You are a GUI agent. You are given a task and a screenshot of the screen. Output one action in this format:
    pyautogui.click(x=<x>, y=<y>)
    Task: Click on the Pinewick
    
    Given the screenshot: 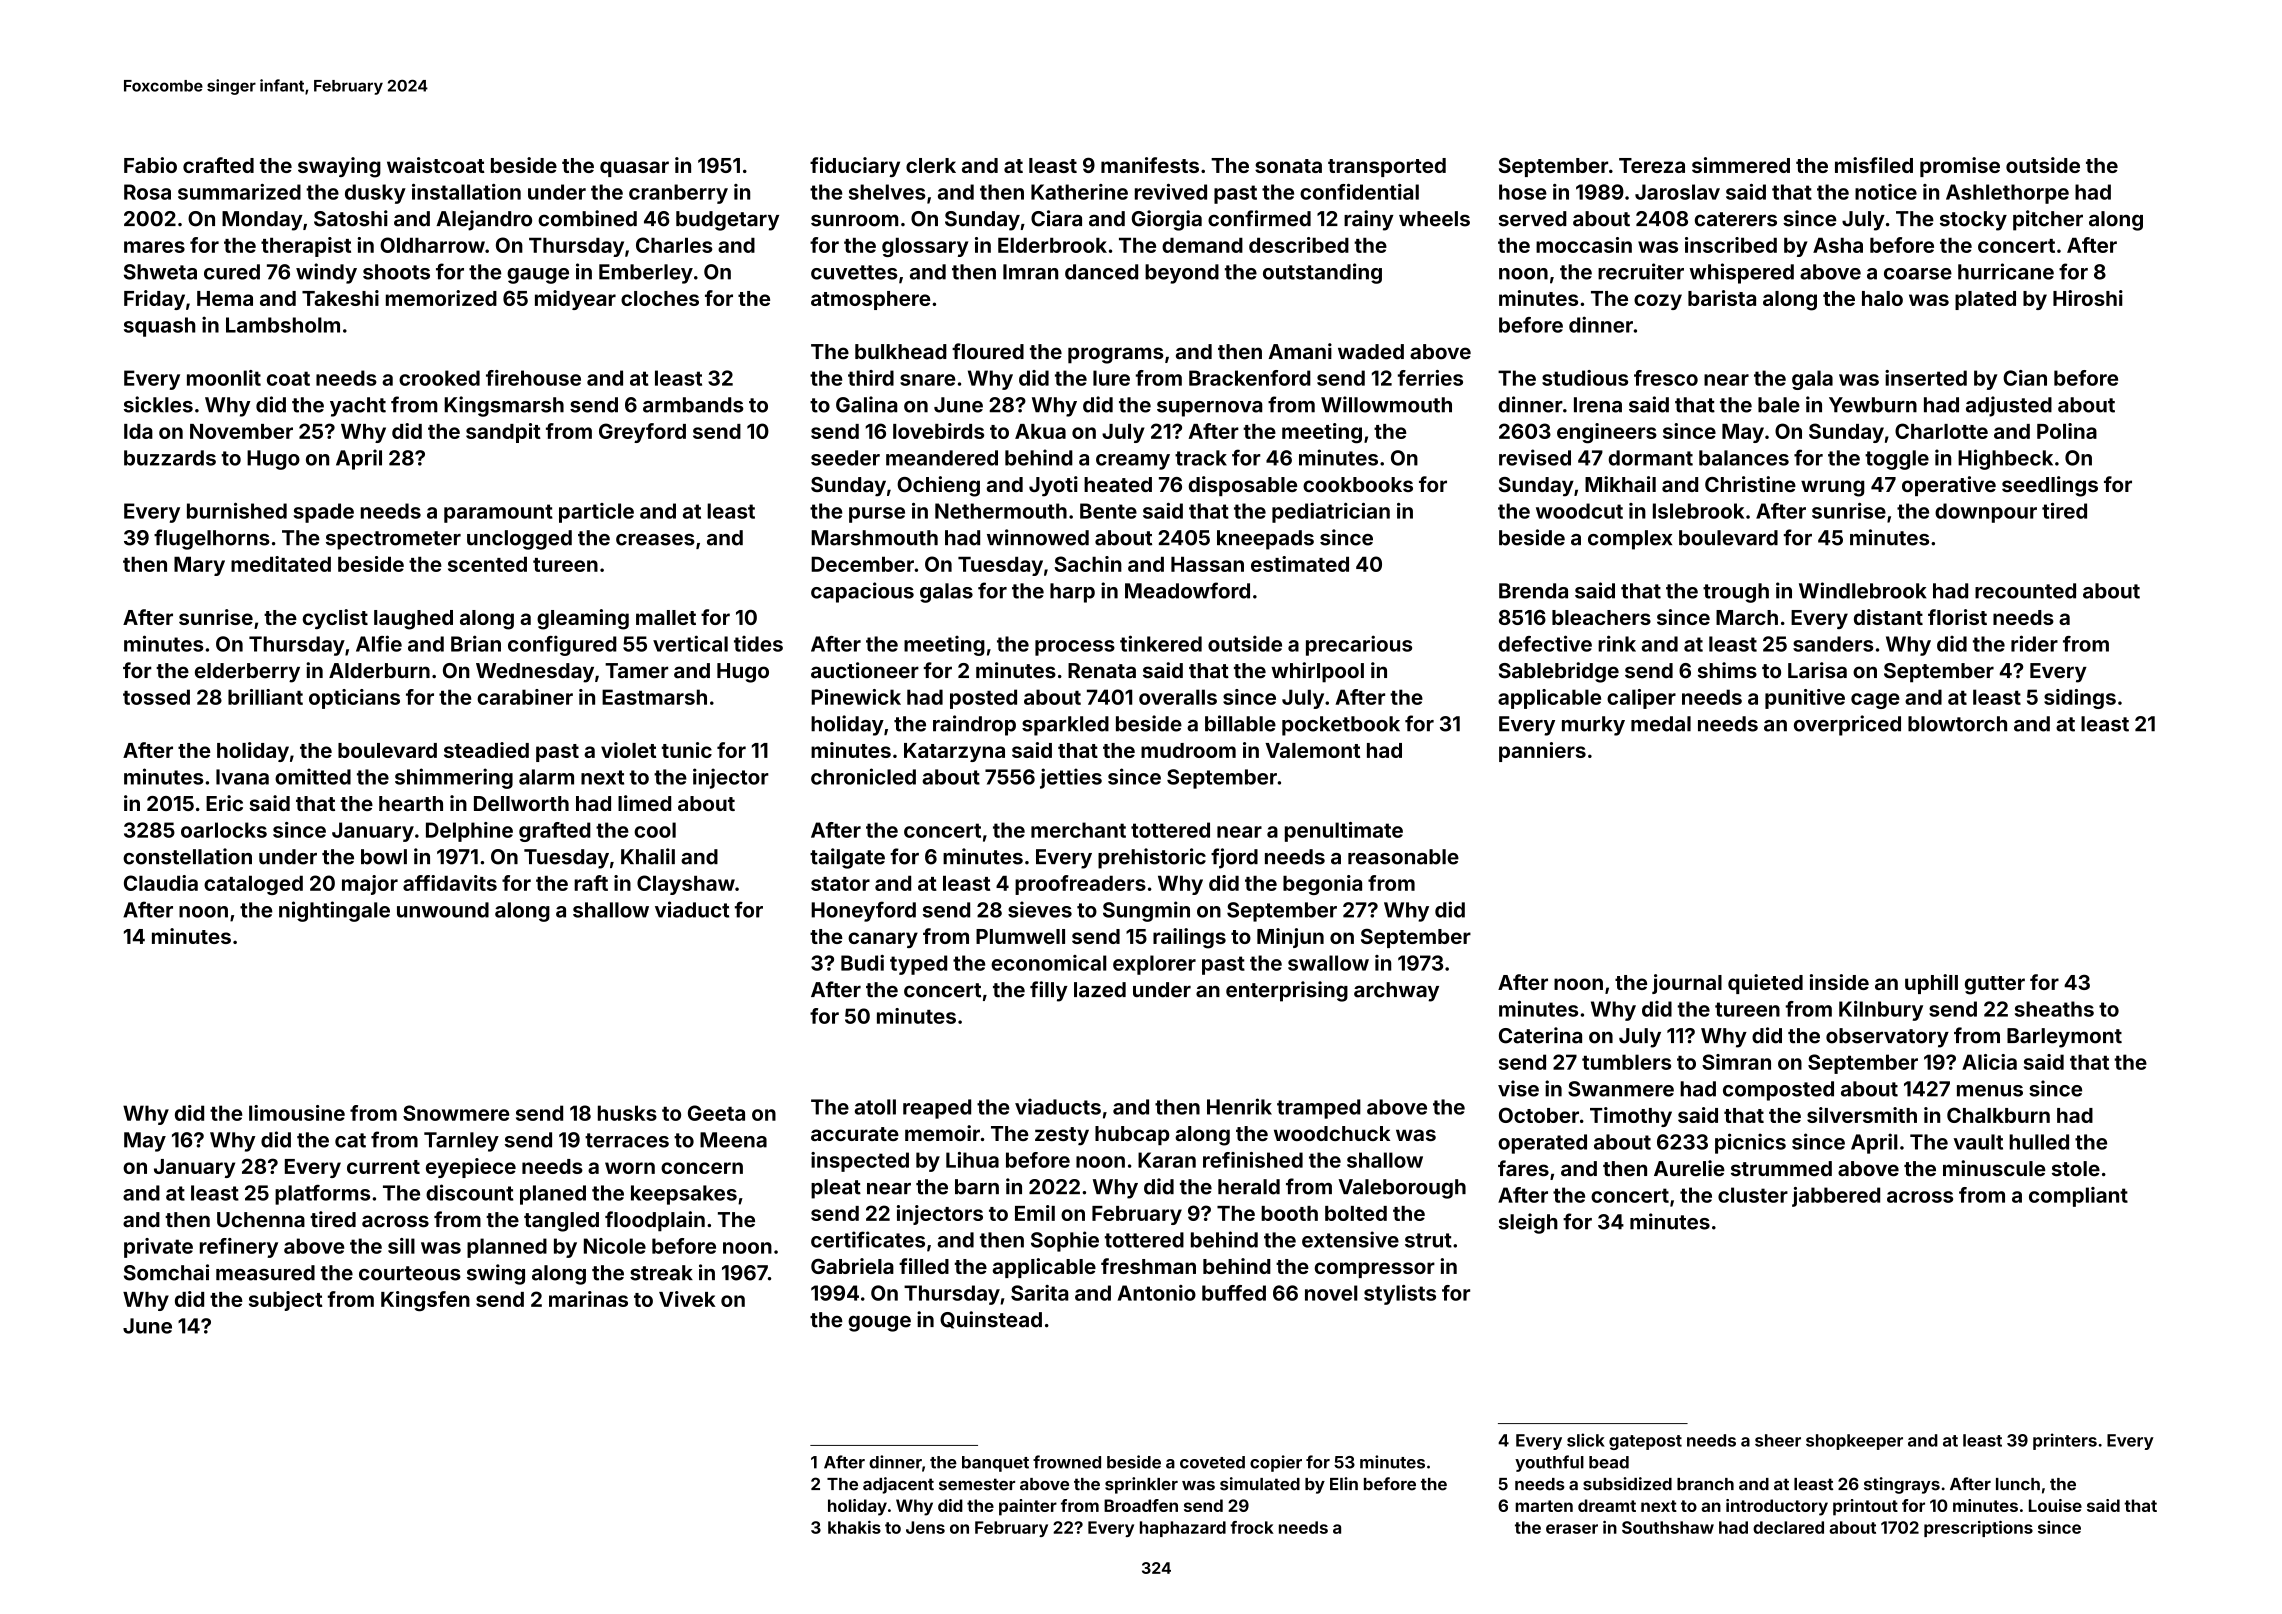 What is the action you would take?
    pyautogui.click(x=856, y=697)
